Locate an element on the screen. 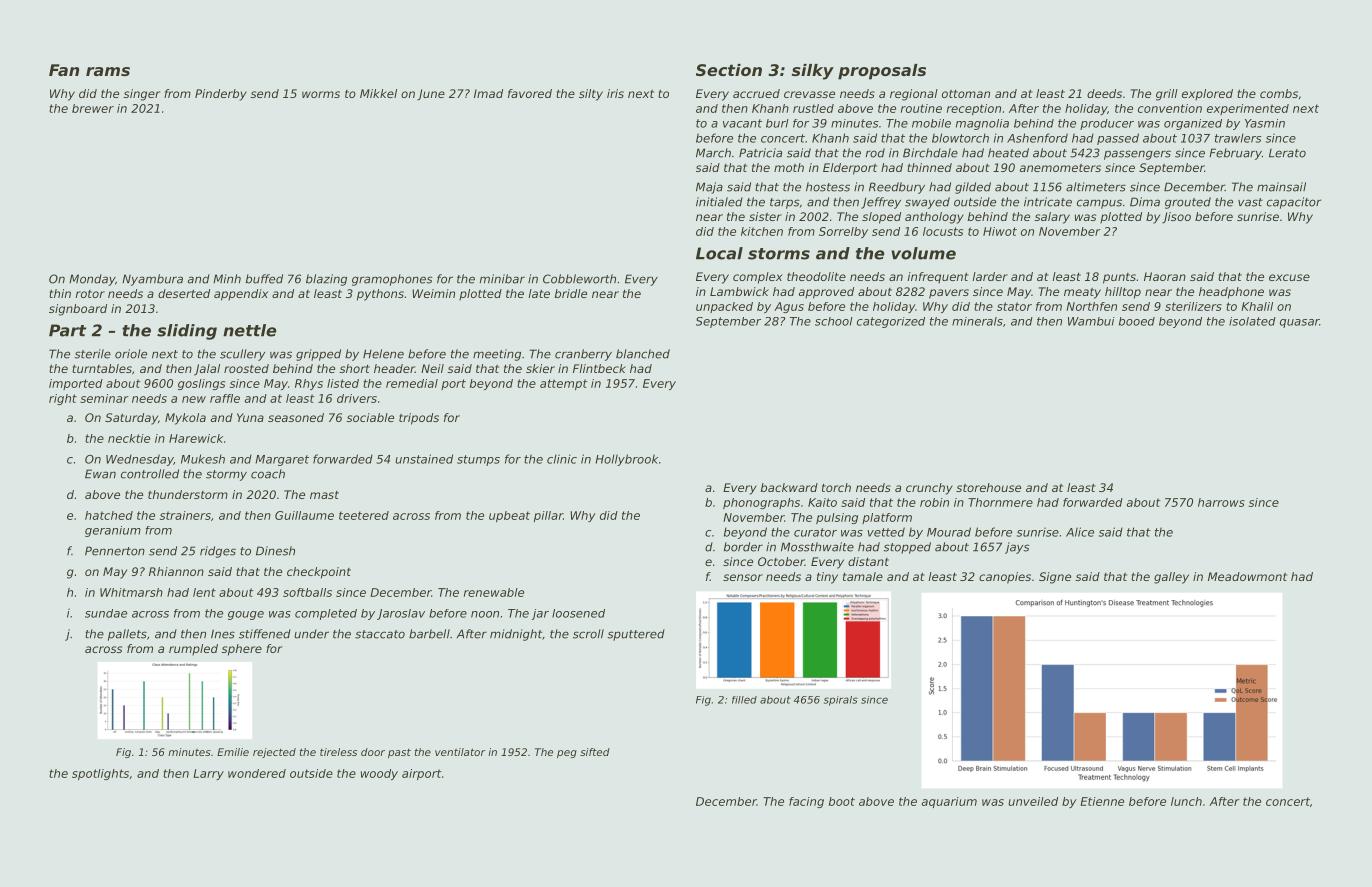  Etienne is located at coordinates (1102, 801).
